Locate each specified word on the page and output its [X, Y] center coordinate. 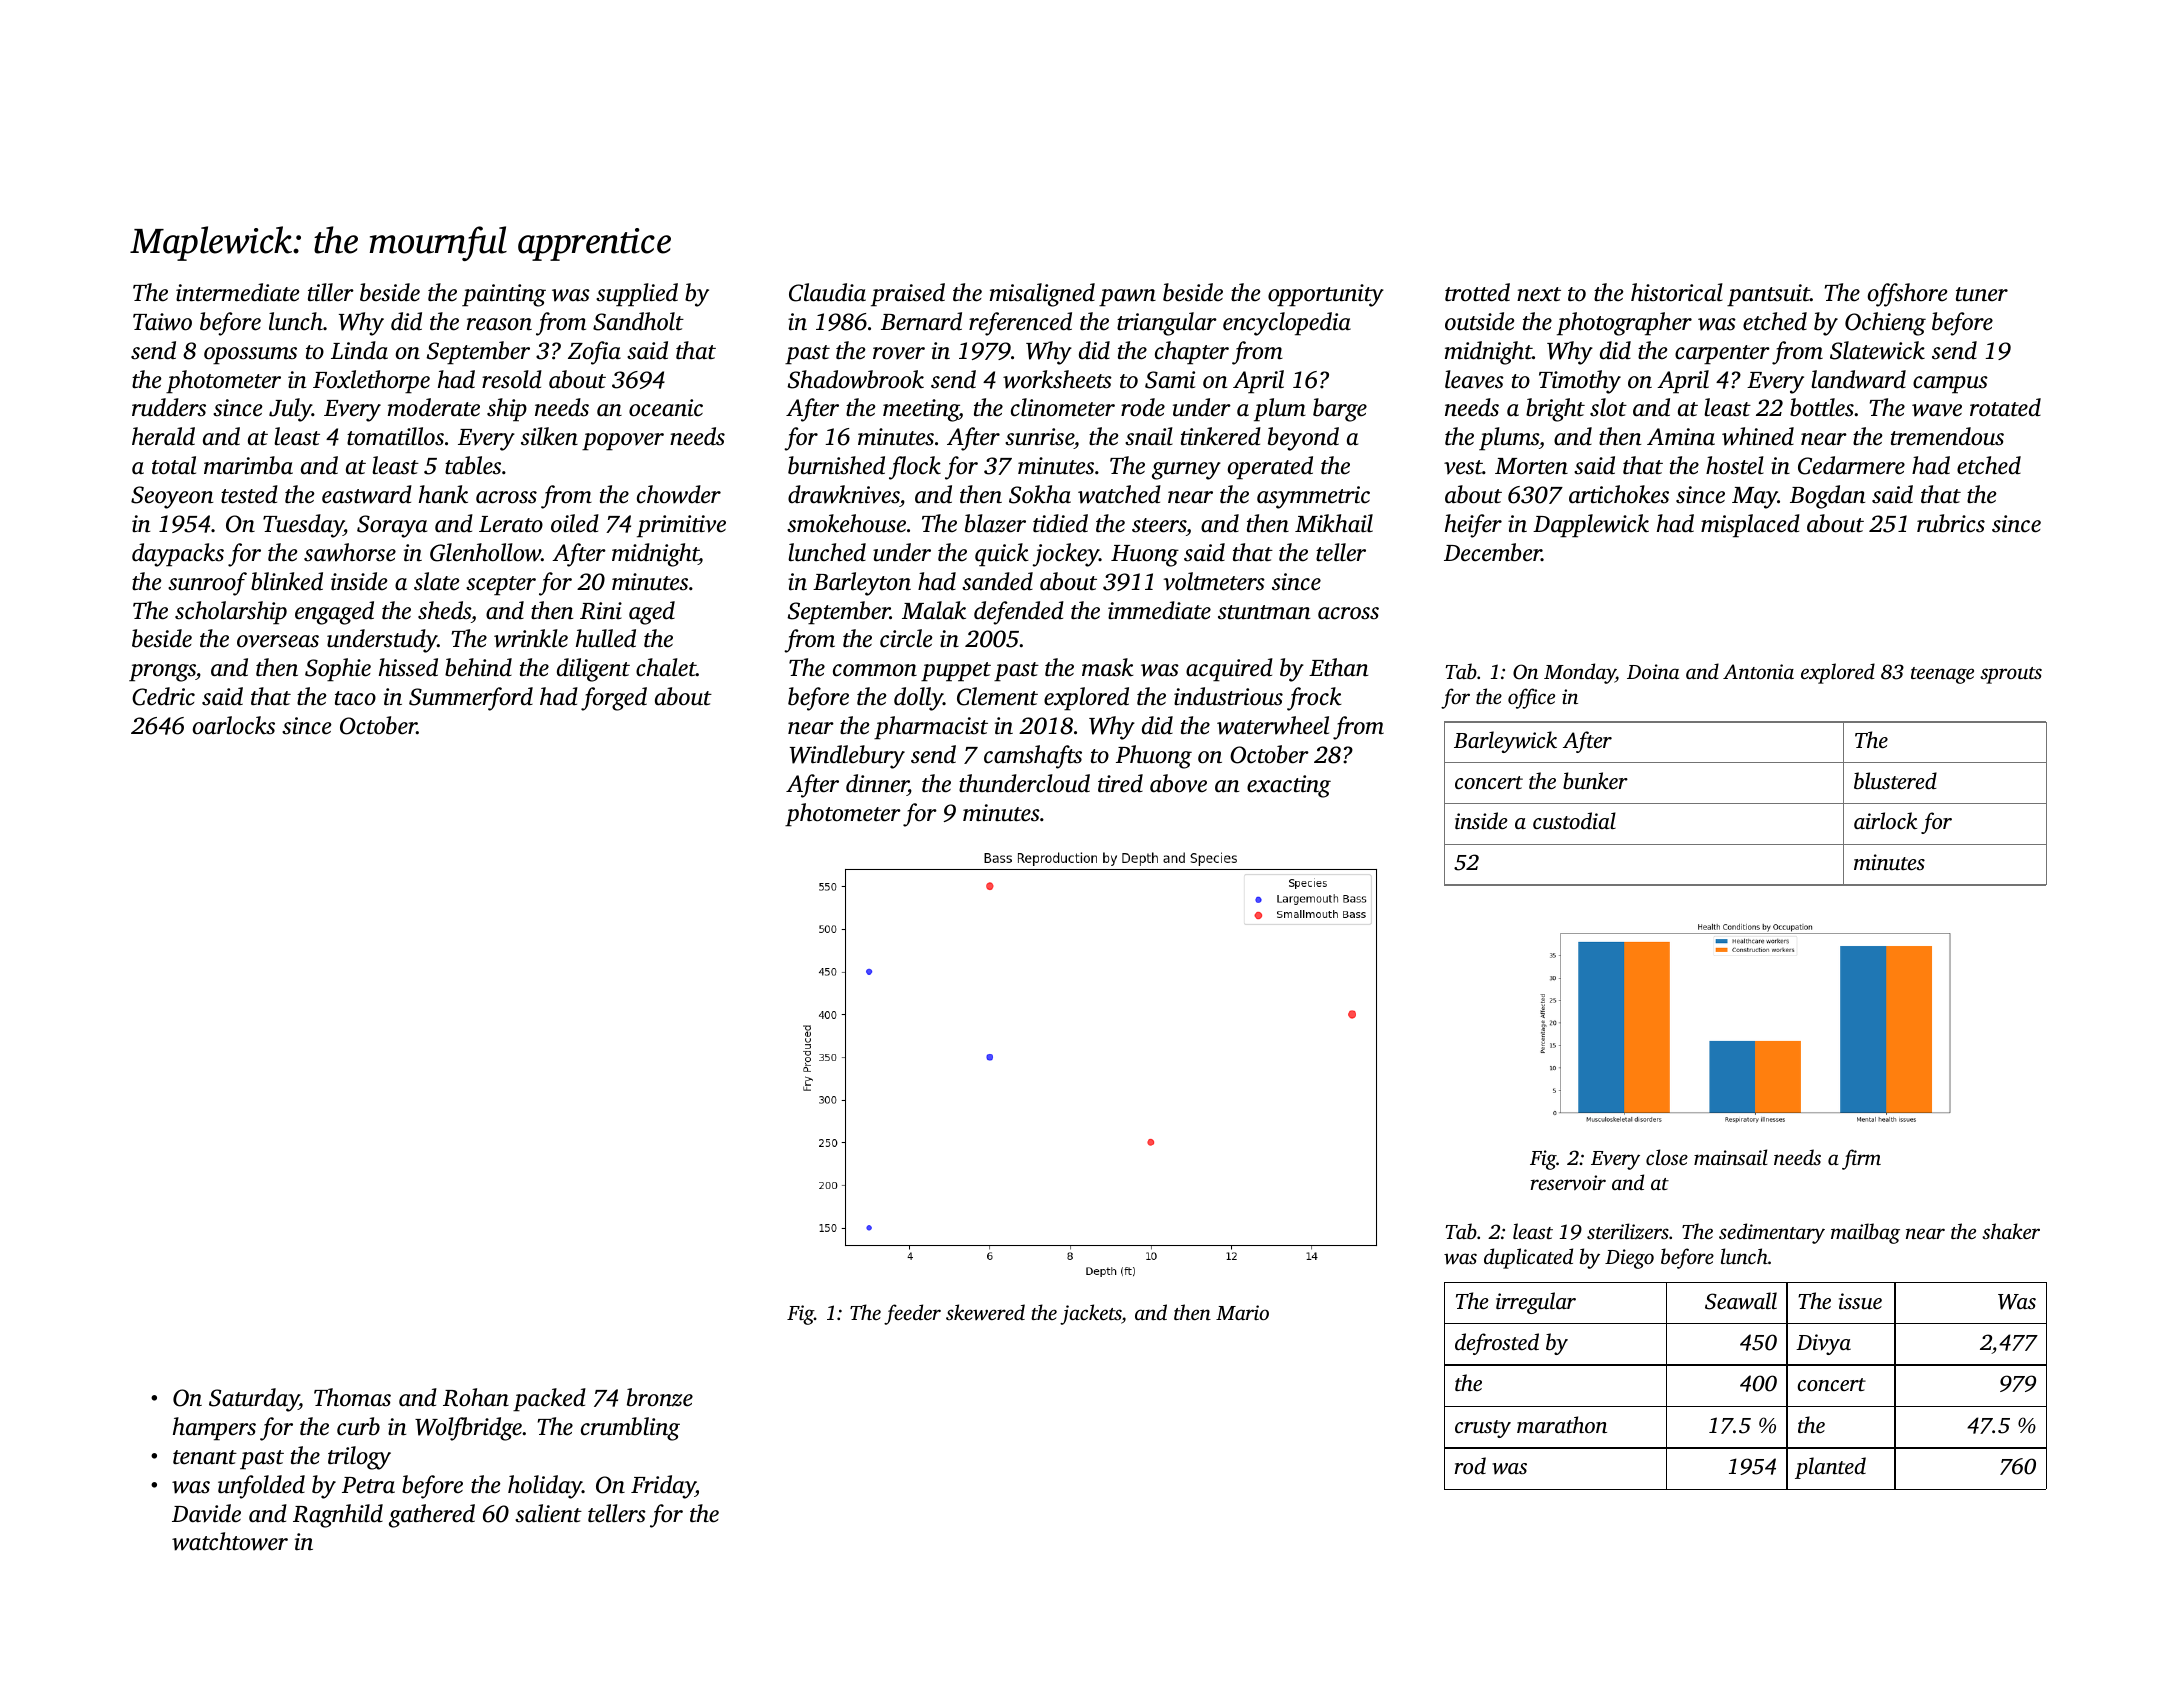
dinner [877, 783]
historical [1677, 292]
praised [908, 295]
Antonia [1758, 671]
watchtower [230, 1541]
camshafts [1033, 757]
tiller [331, 292]
